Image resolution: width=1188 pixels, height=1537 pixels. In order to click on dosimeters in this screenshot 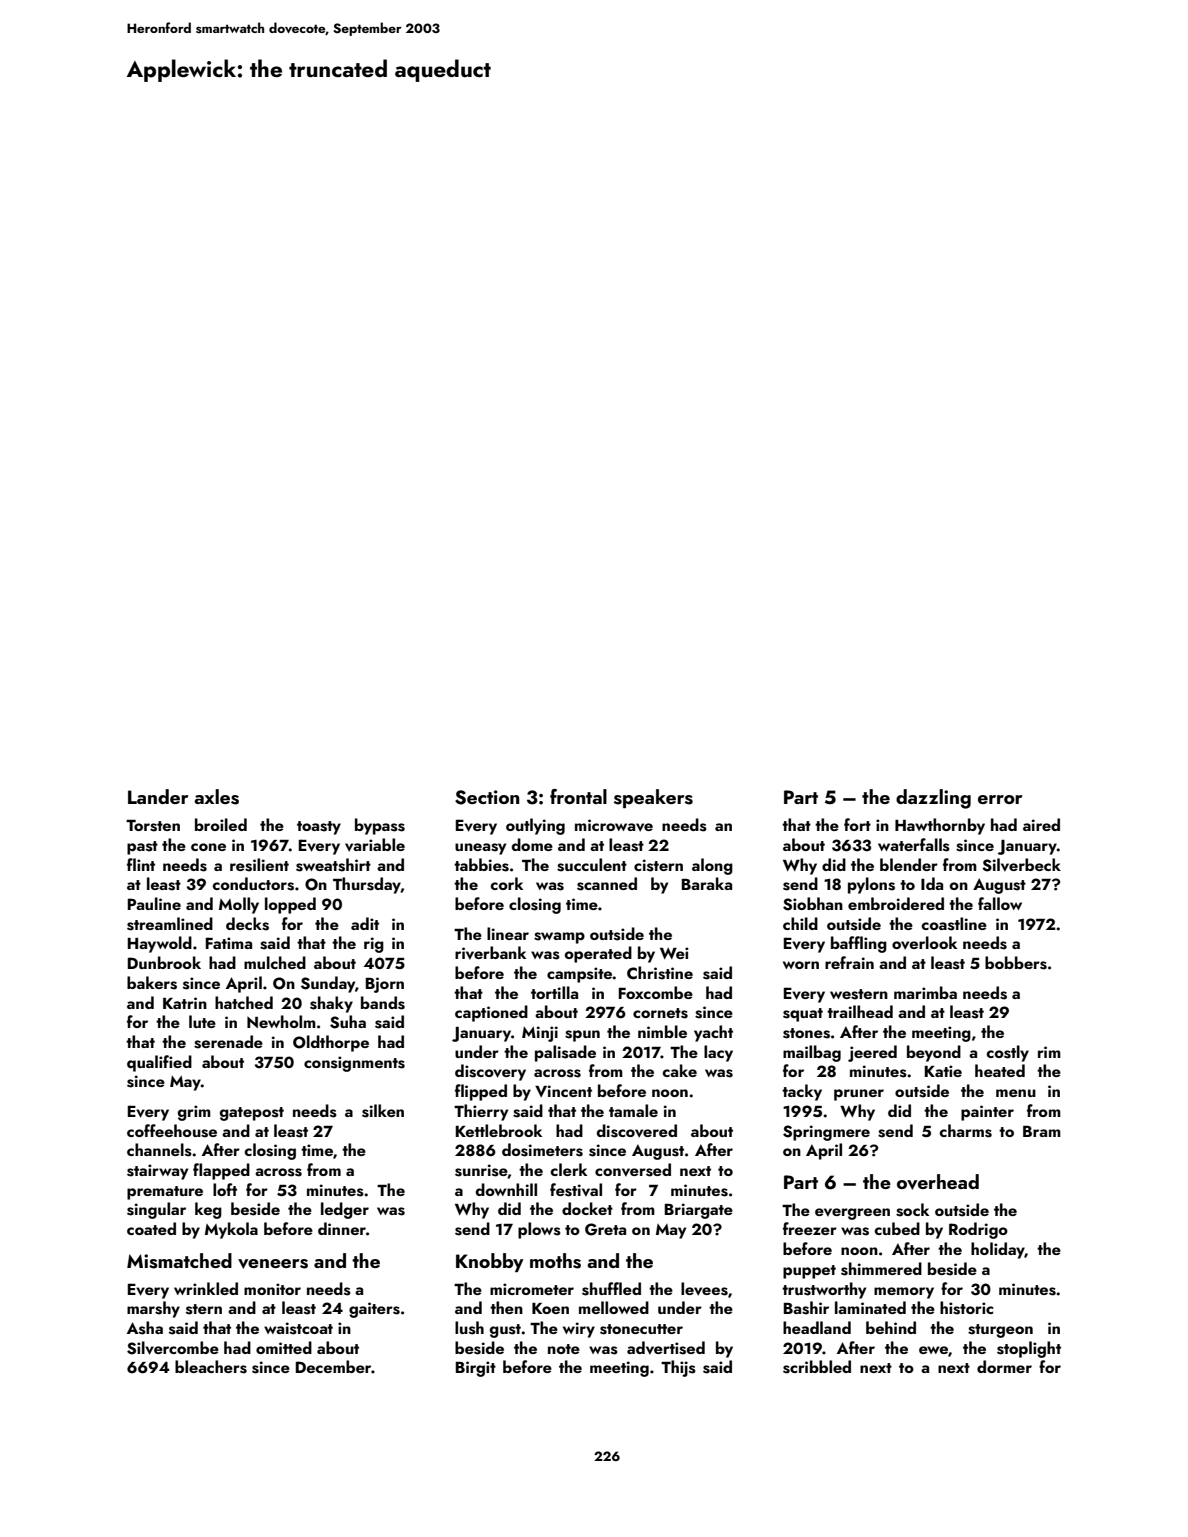, I will do `click(542, 1150)`.
